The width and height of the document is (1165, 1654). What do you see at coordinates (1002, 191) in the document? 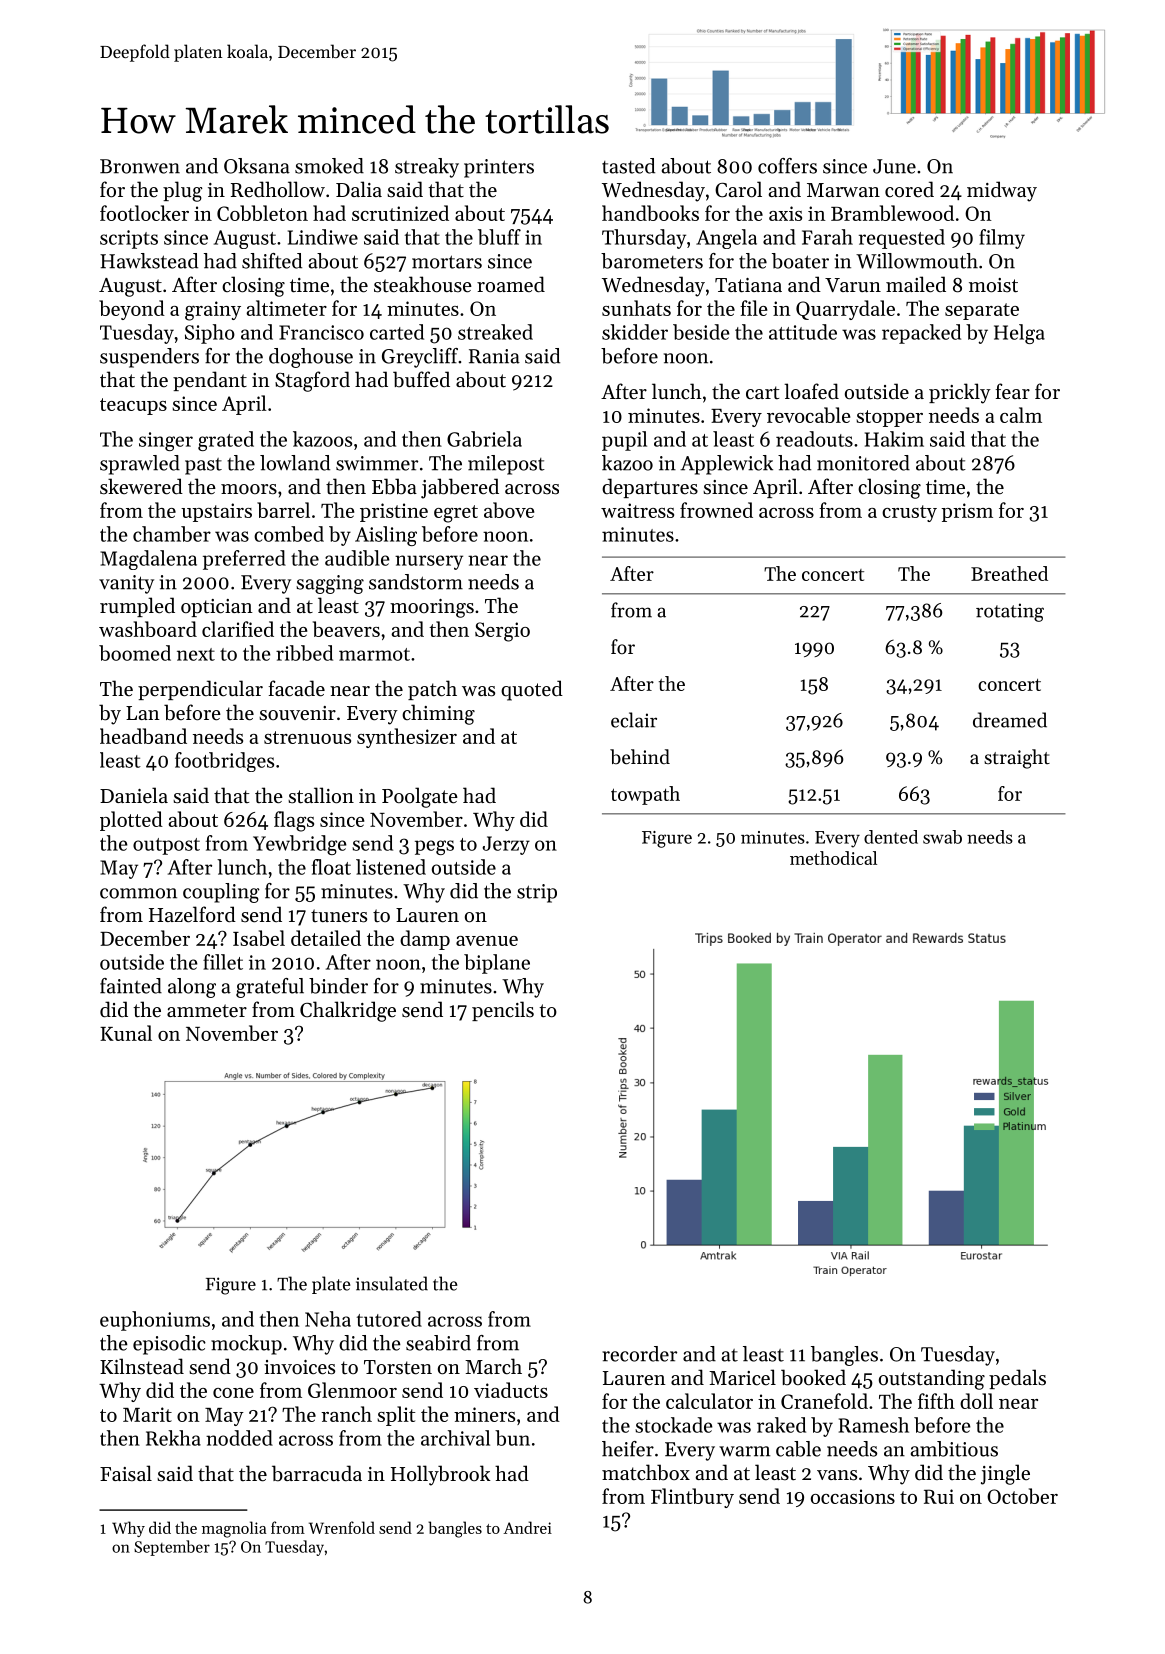
I see `midway` at bounding box center [1002, 191].
